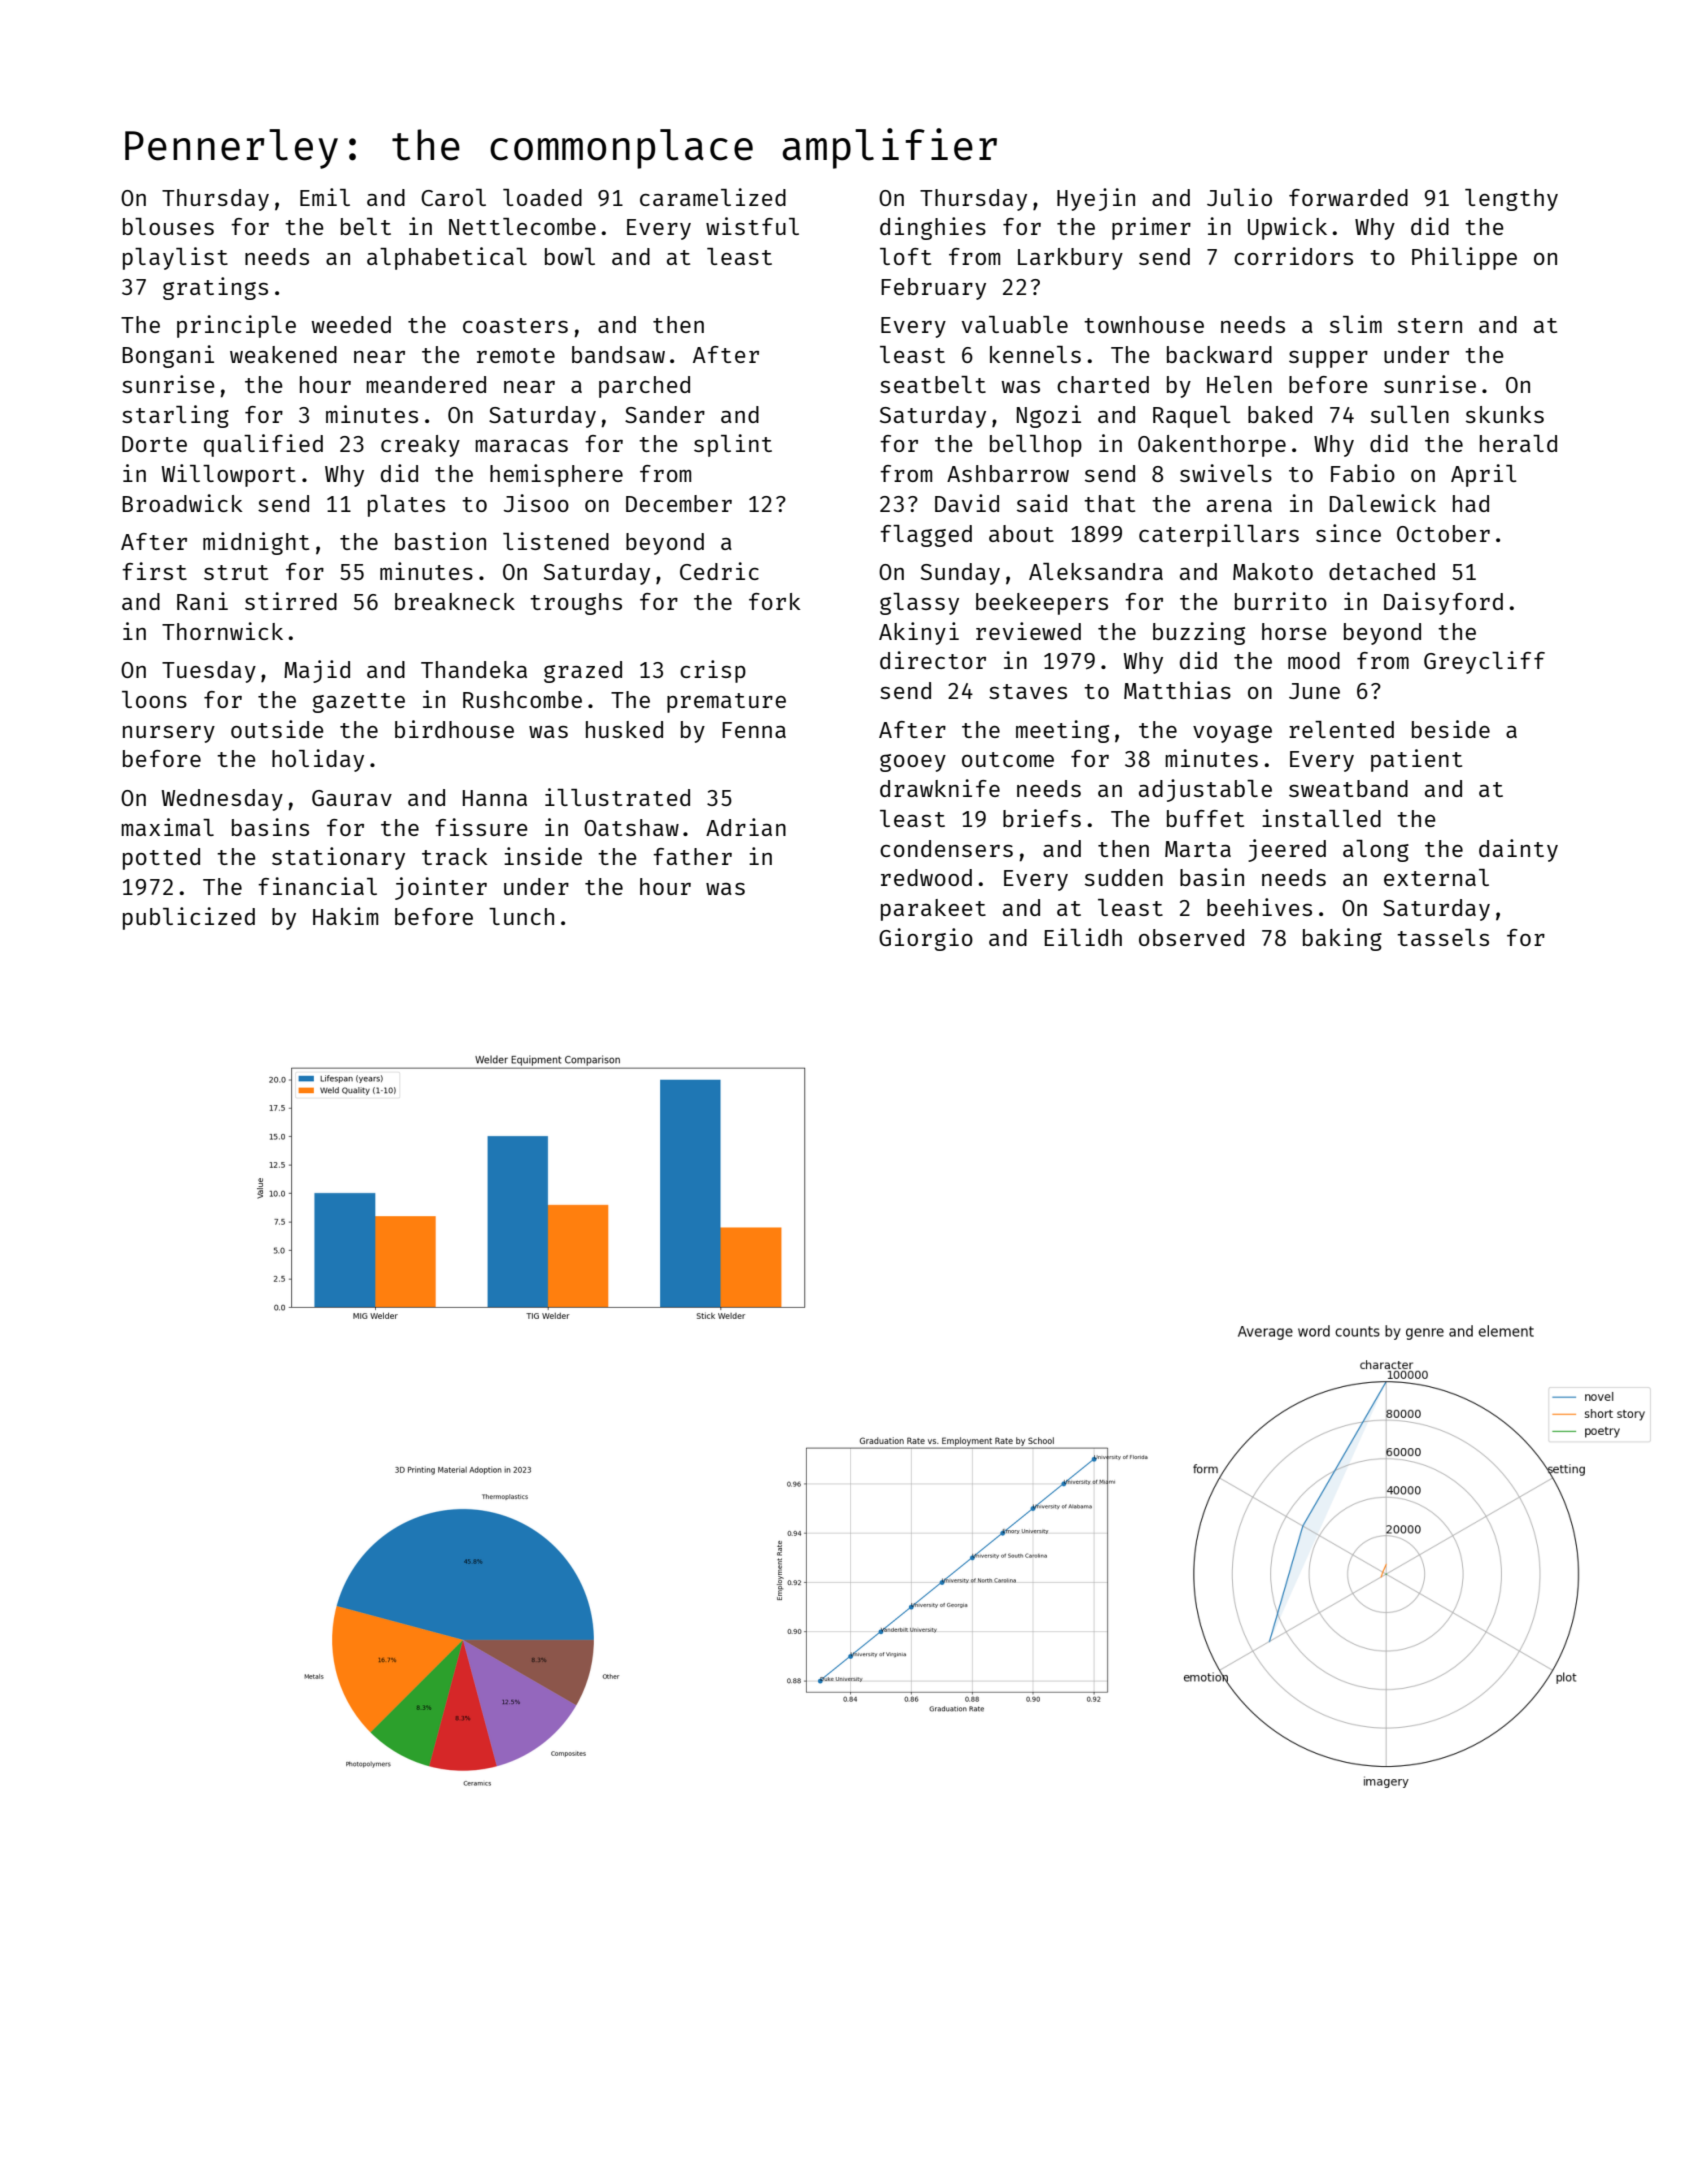 The width and height of the screenshot is (1683, 2178). What do you see at coordinates (665, 414) in the screenshot?
I see `Sander` at bounding box center [665, 414].
